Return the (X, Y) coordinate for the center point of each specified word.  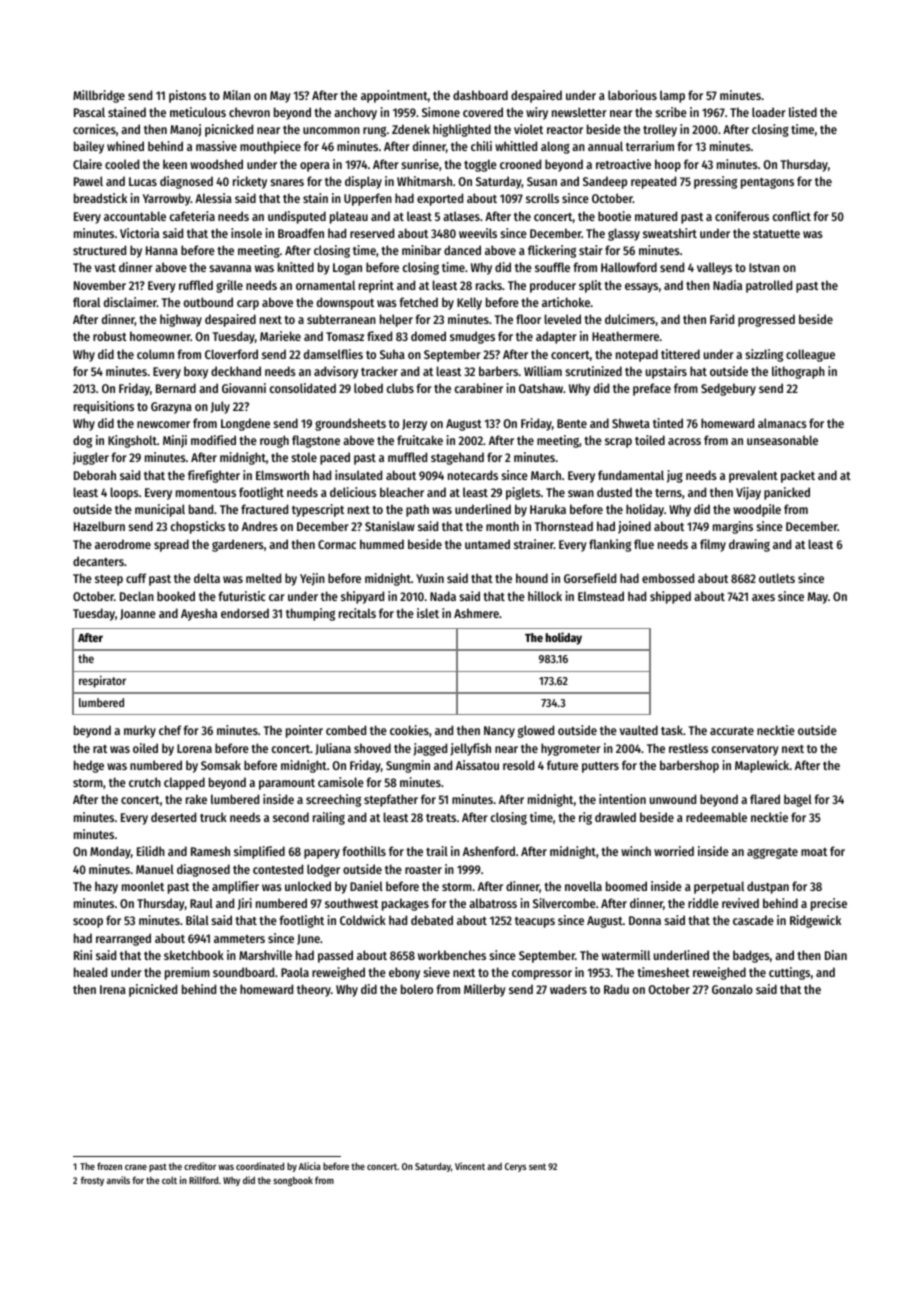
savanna (230, 268)
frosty (92, 1181)
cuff (136, 578)
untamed (487, 544)
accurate (732, 731)
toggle (480, 165)
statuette (776, 234)
